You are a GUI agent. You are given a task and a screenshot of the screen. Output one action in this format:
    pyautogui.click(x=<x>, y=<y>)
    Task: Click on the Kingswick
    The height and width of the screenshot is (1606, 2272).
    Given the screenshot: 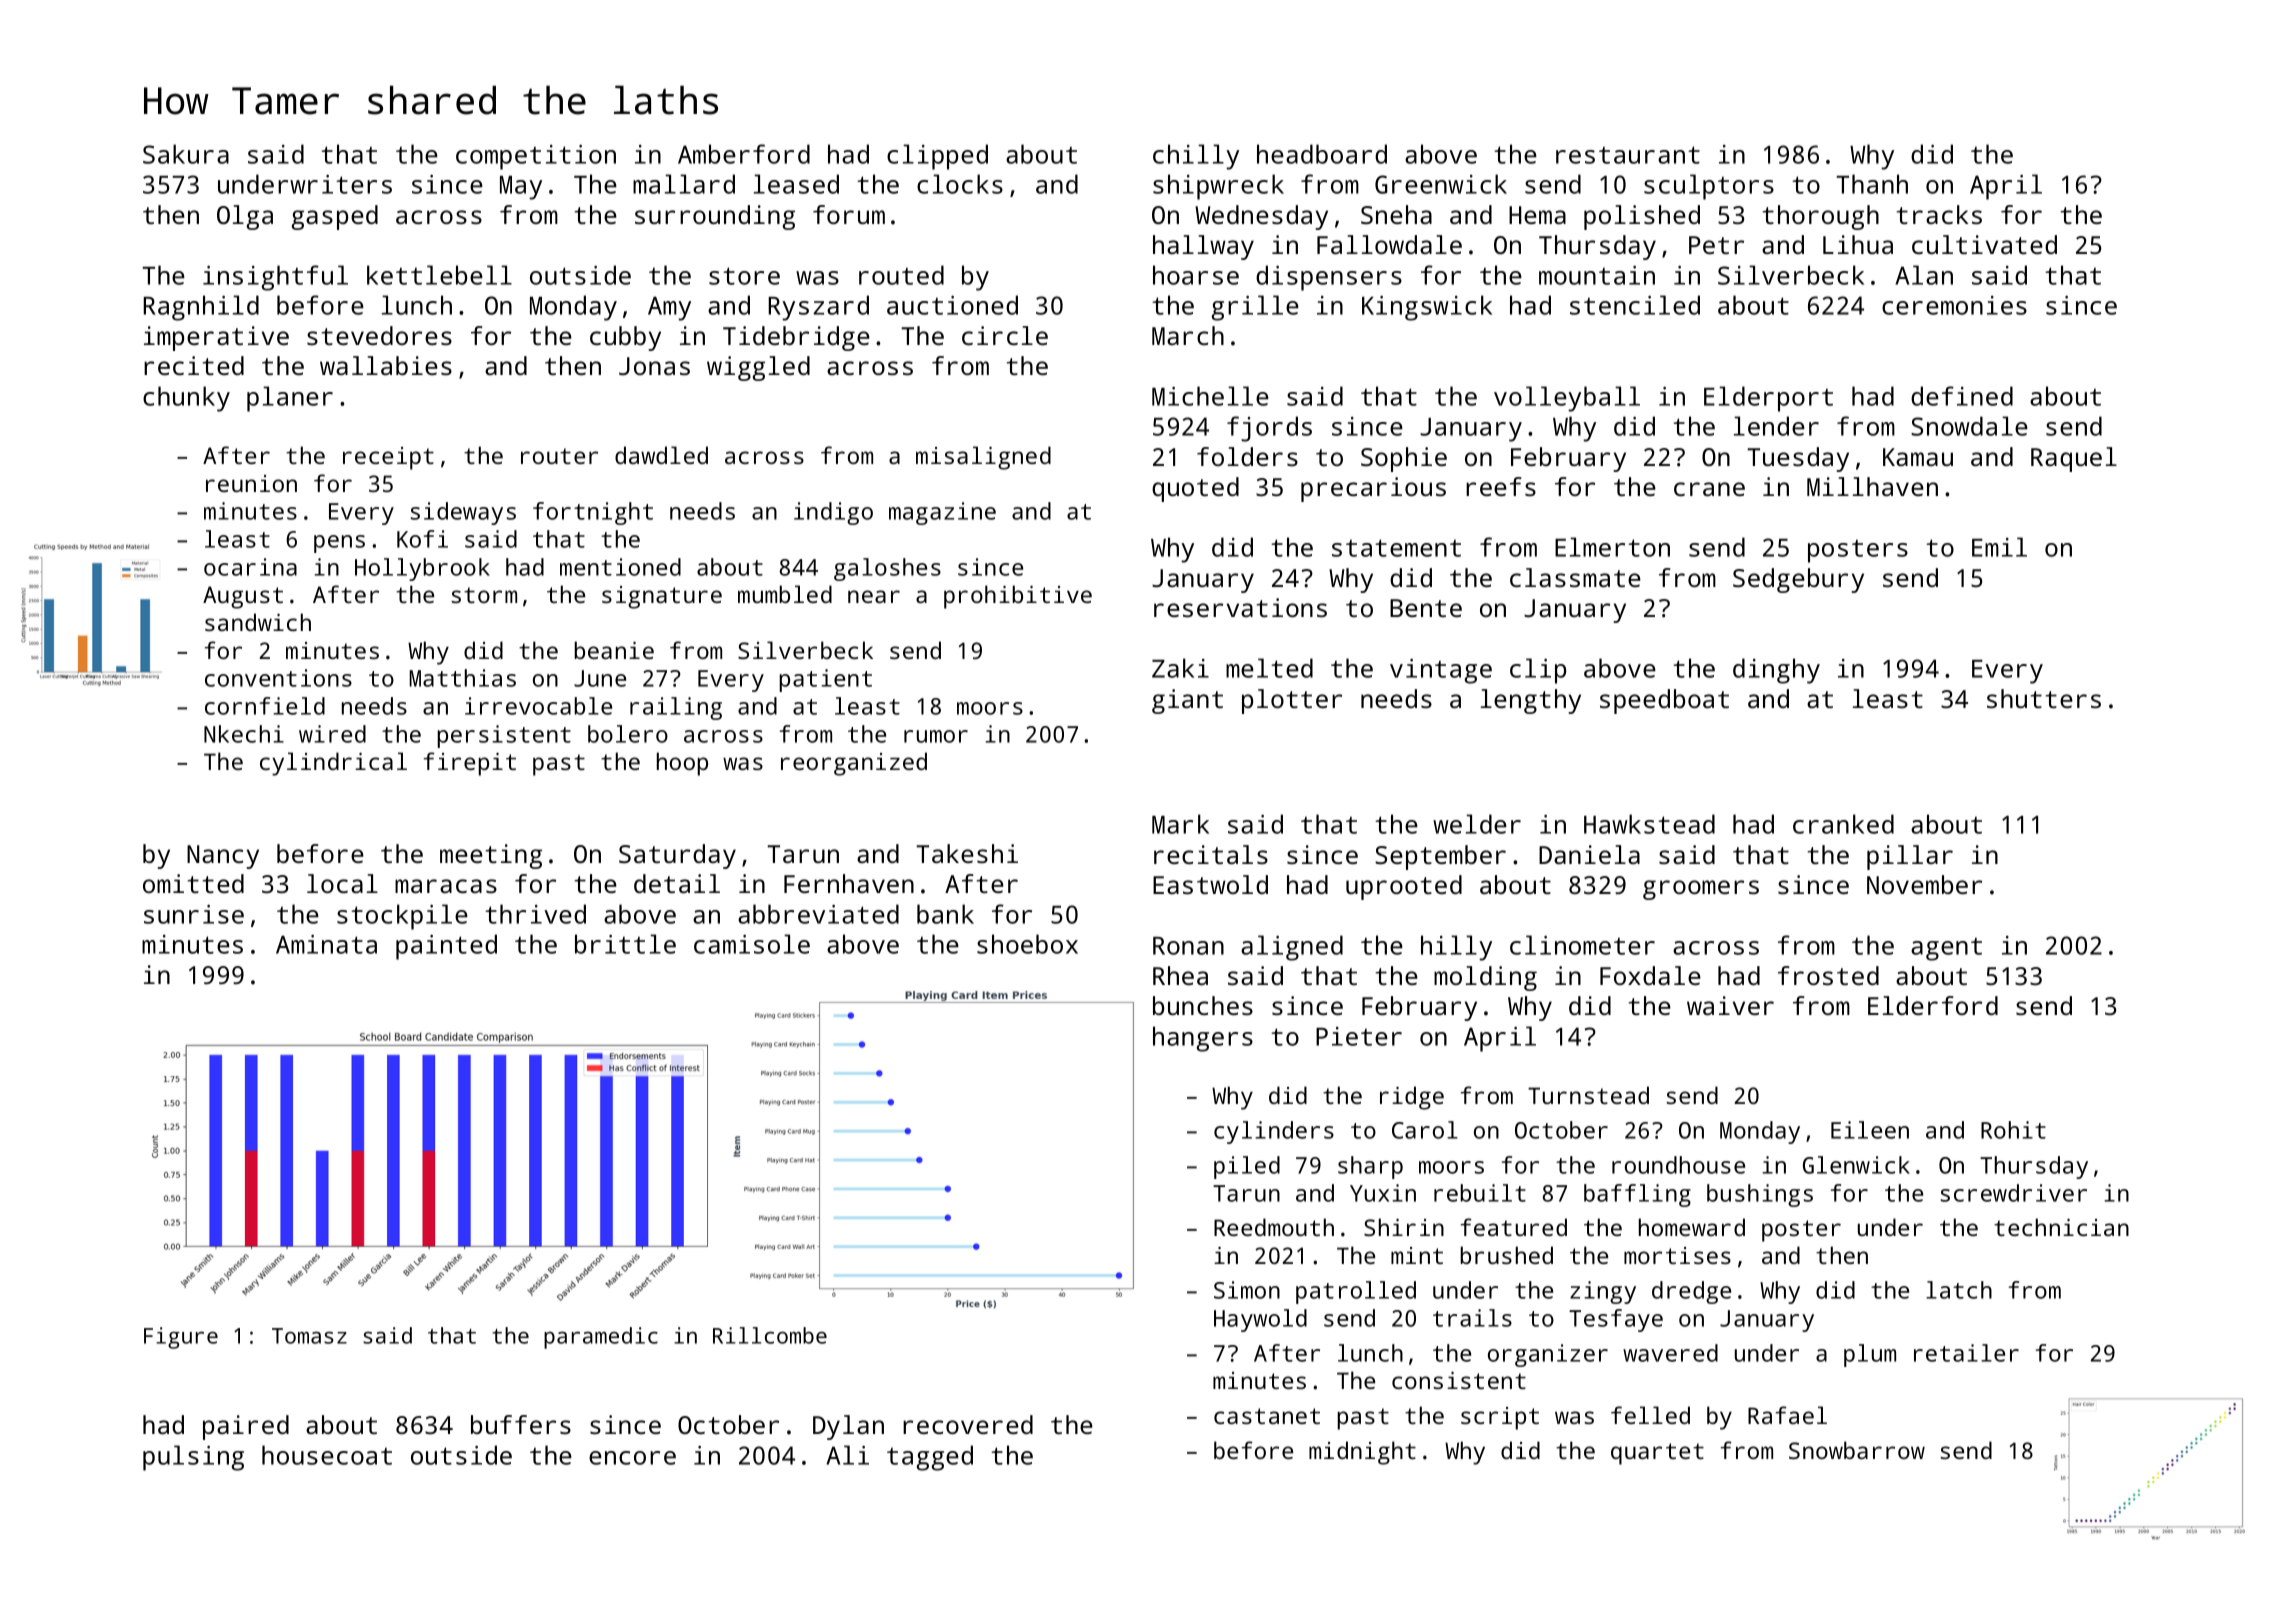 What is the action you would take?
    pyautogui.click(x=1427, y=308)
